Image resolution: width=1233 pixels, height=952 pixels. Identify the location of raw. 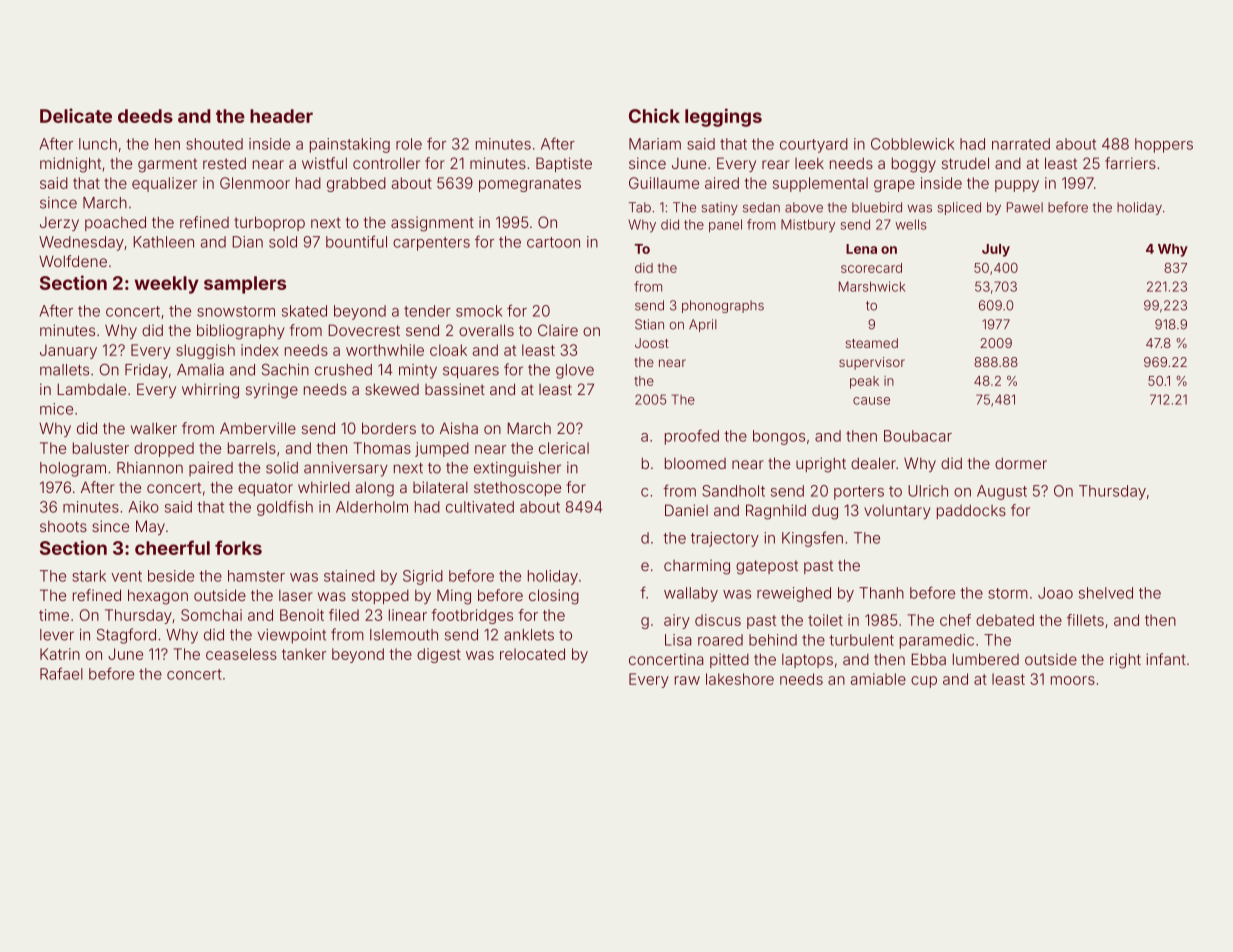
(687, 680).
